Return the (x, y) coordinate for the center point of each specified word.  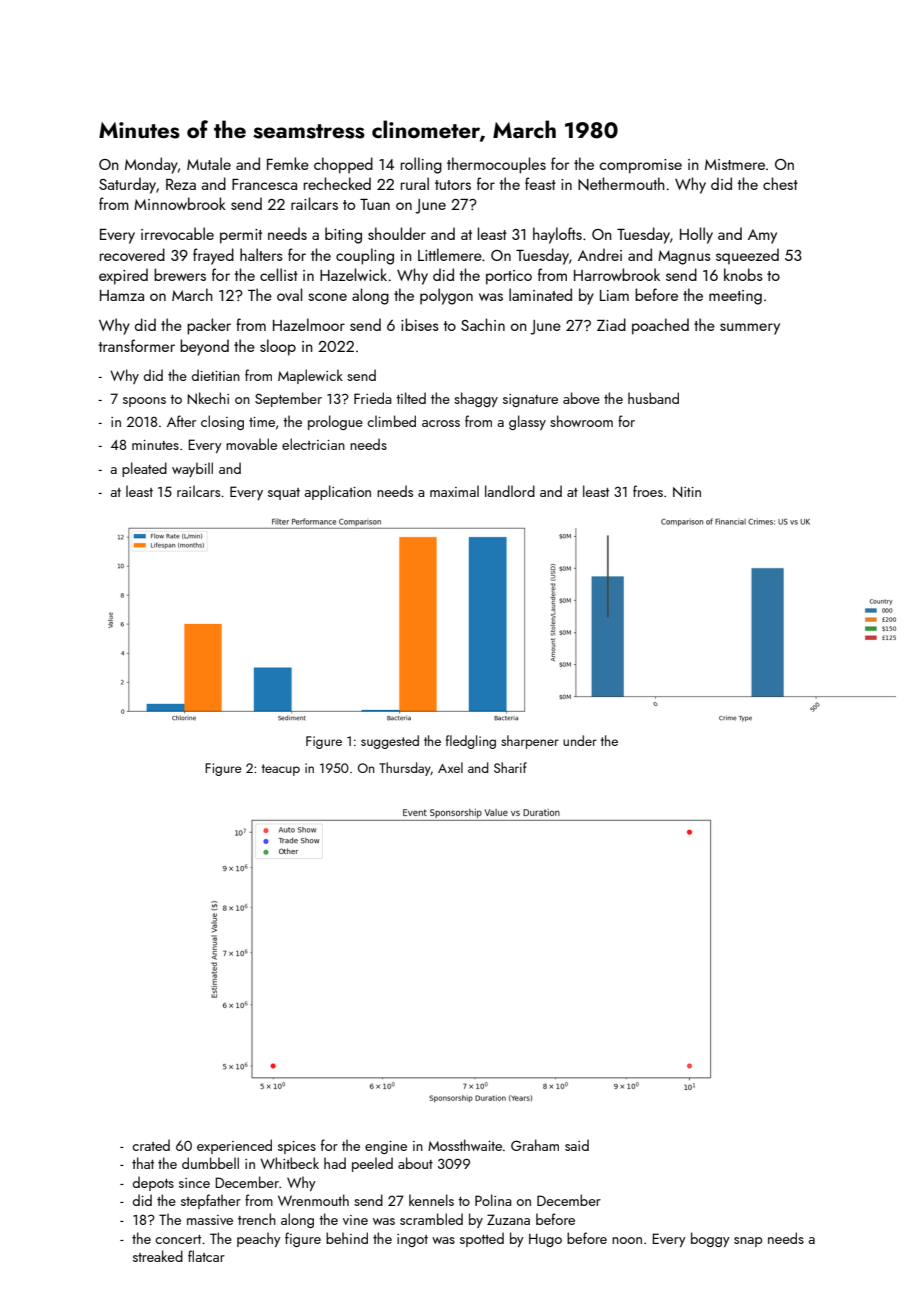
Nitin (687, 491)
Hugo (545, 1240)
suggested (390, 742)
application (337, 492)
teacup (281, 770)
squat (284, 494)
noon (627, 1240)
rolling (421, 165)
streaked (158, 1256)
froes (648, 491)
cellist (279, 274)
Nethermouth (621, 184)
